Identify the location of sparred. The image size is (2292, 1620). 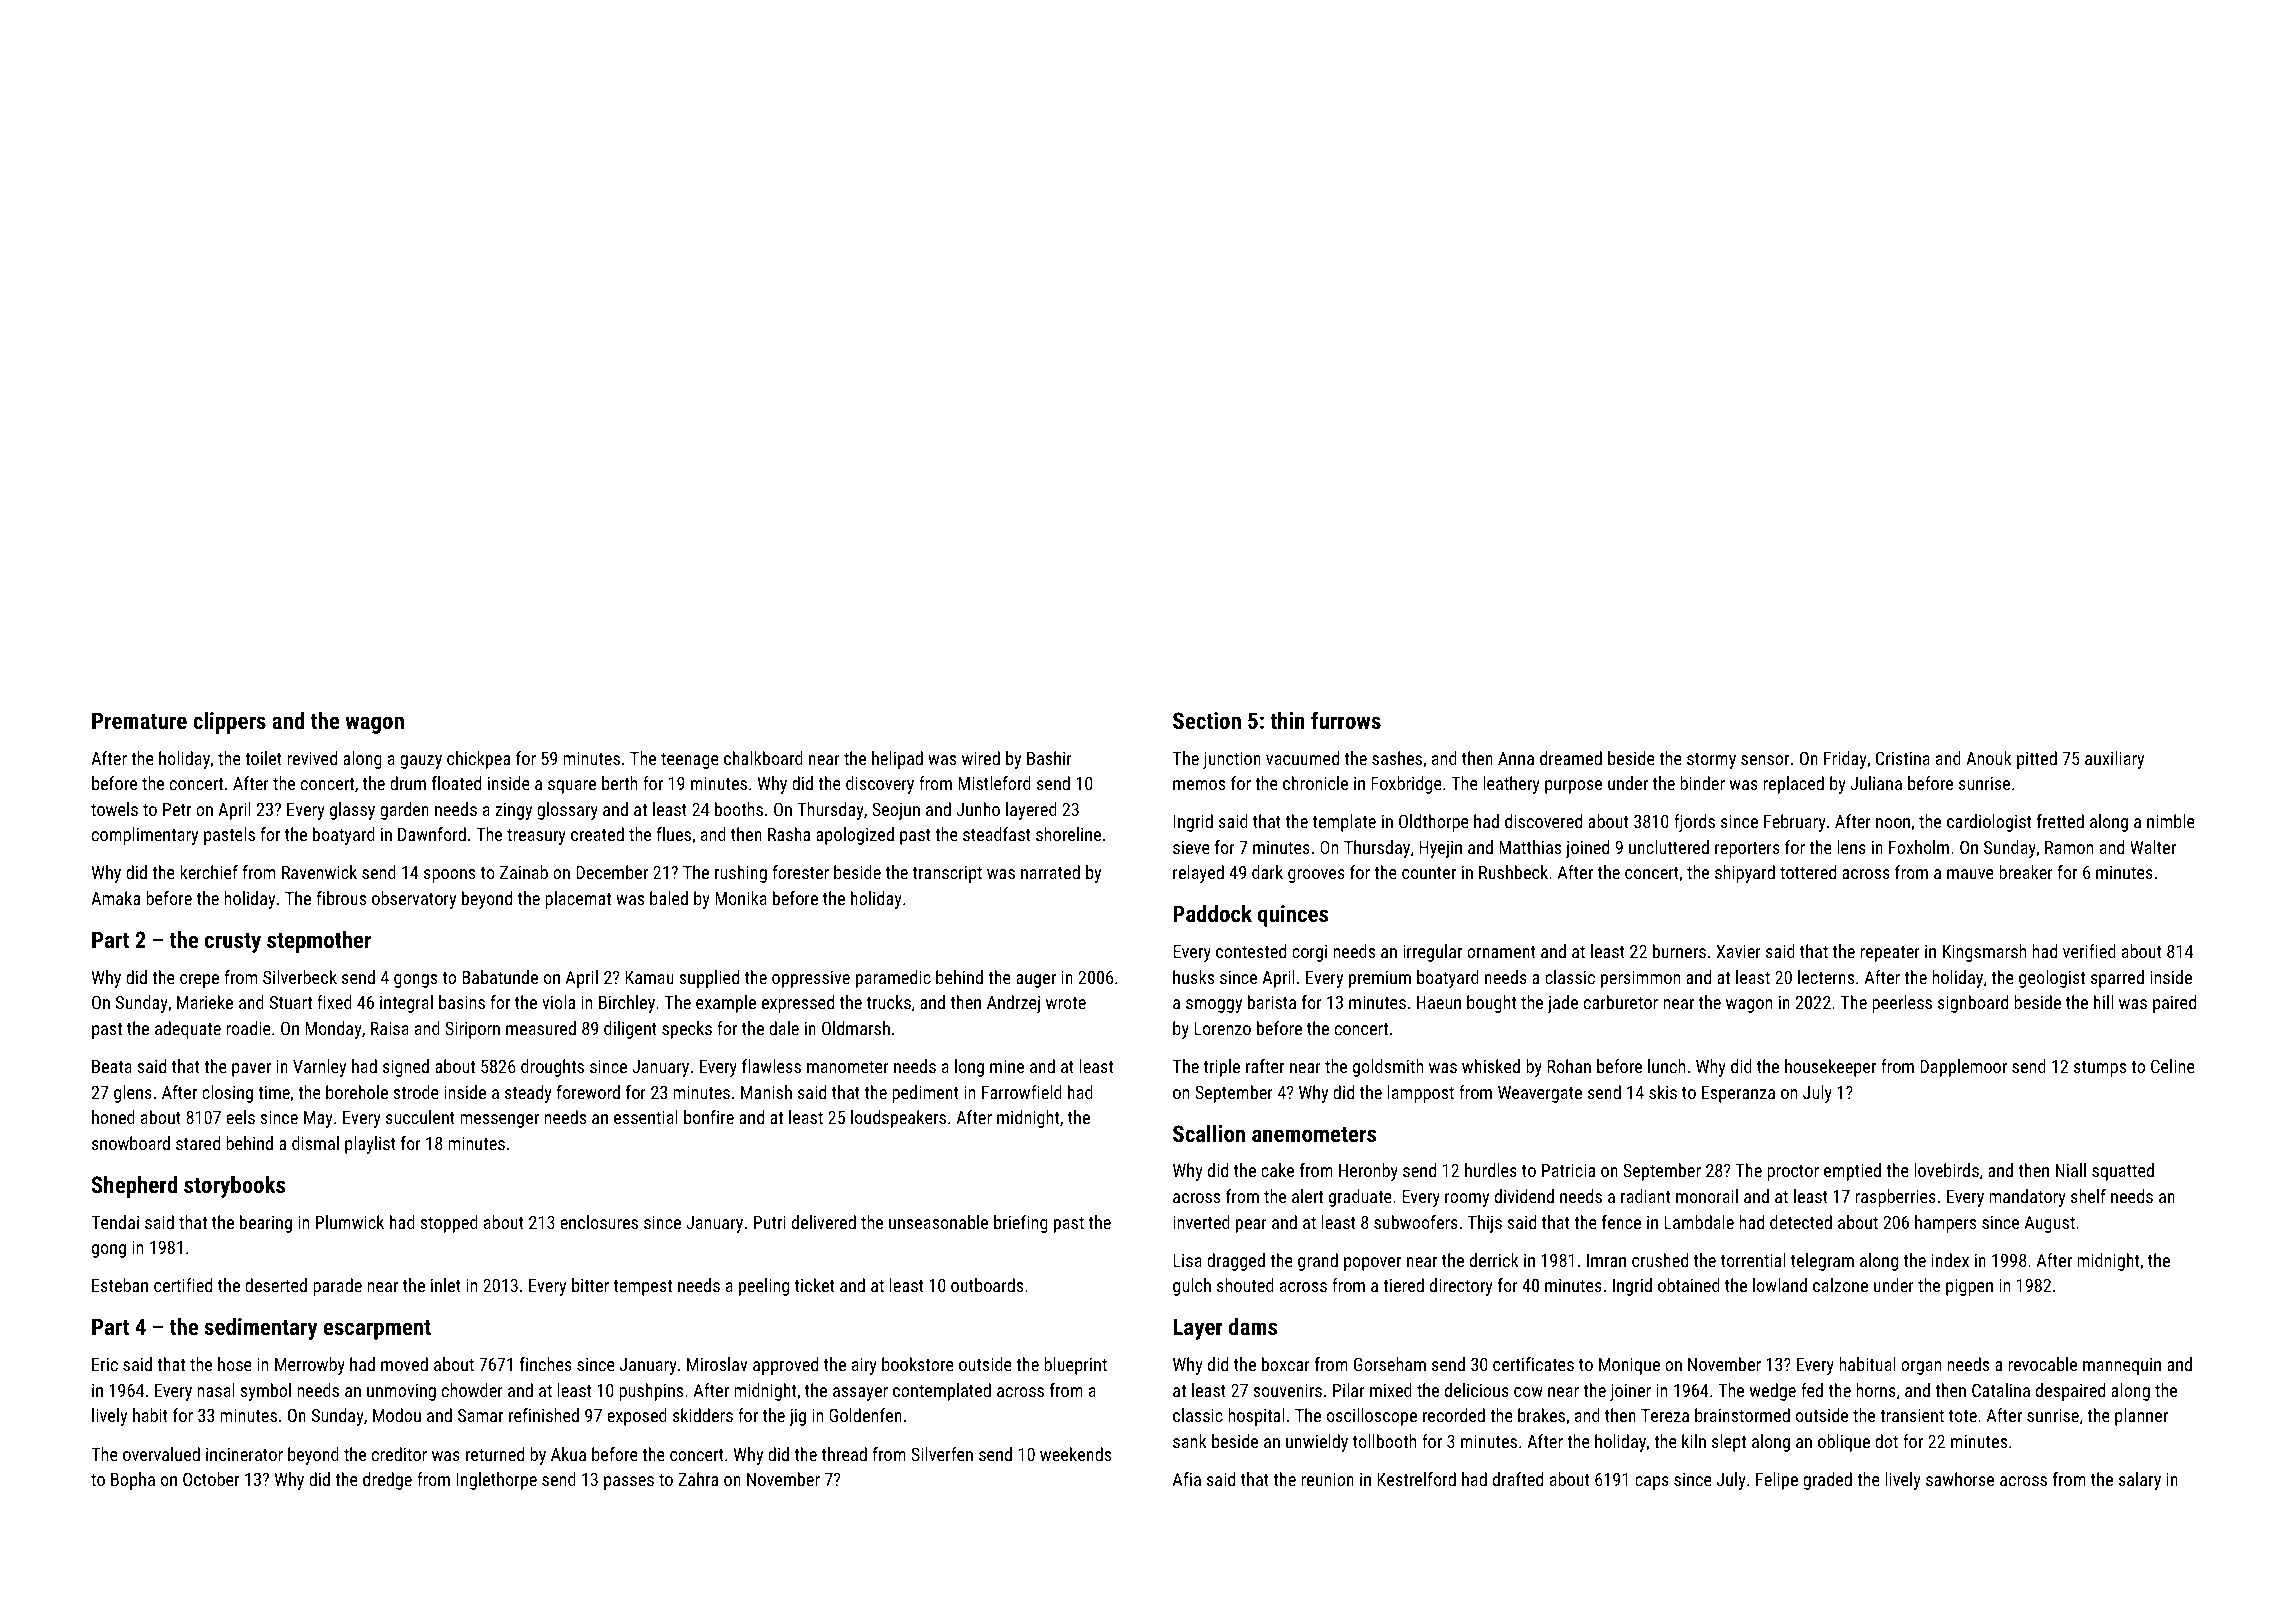
(2117, 979).
